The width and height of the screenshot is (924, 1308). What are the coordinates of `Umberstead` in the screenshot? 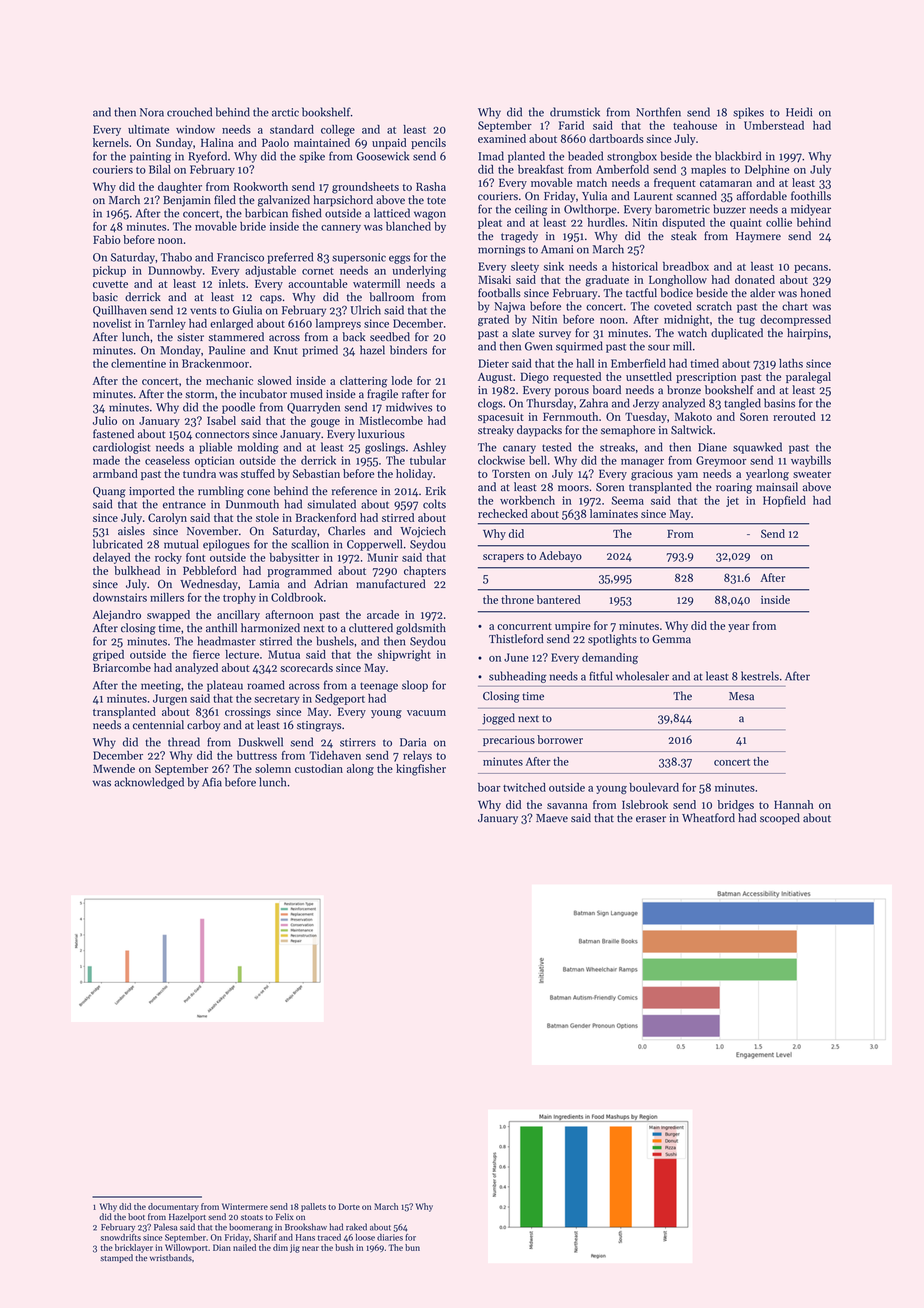 It's located at (774, 125).
